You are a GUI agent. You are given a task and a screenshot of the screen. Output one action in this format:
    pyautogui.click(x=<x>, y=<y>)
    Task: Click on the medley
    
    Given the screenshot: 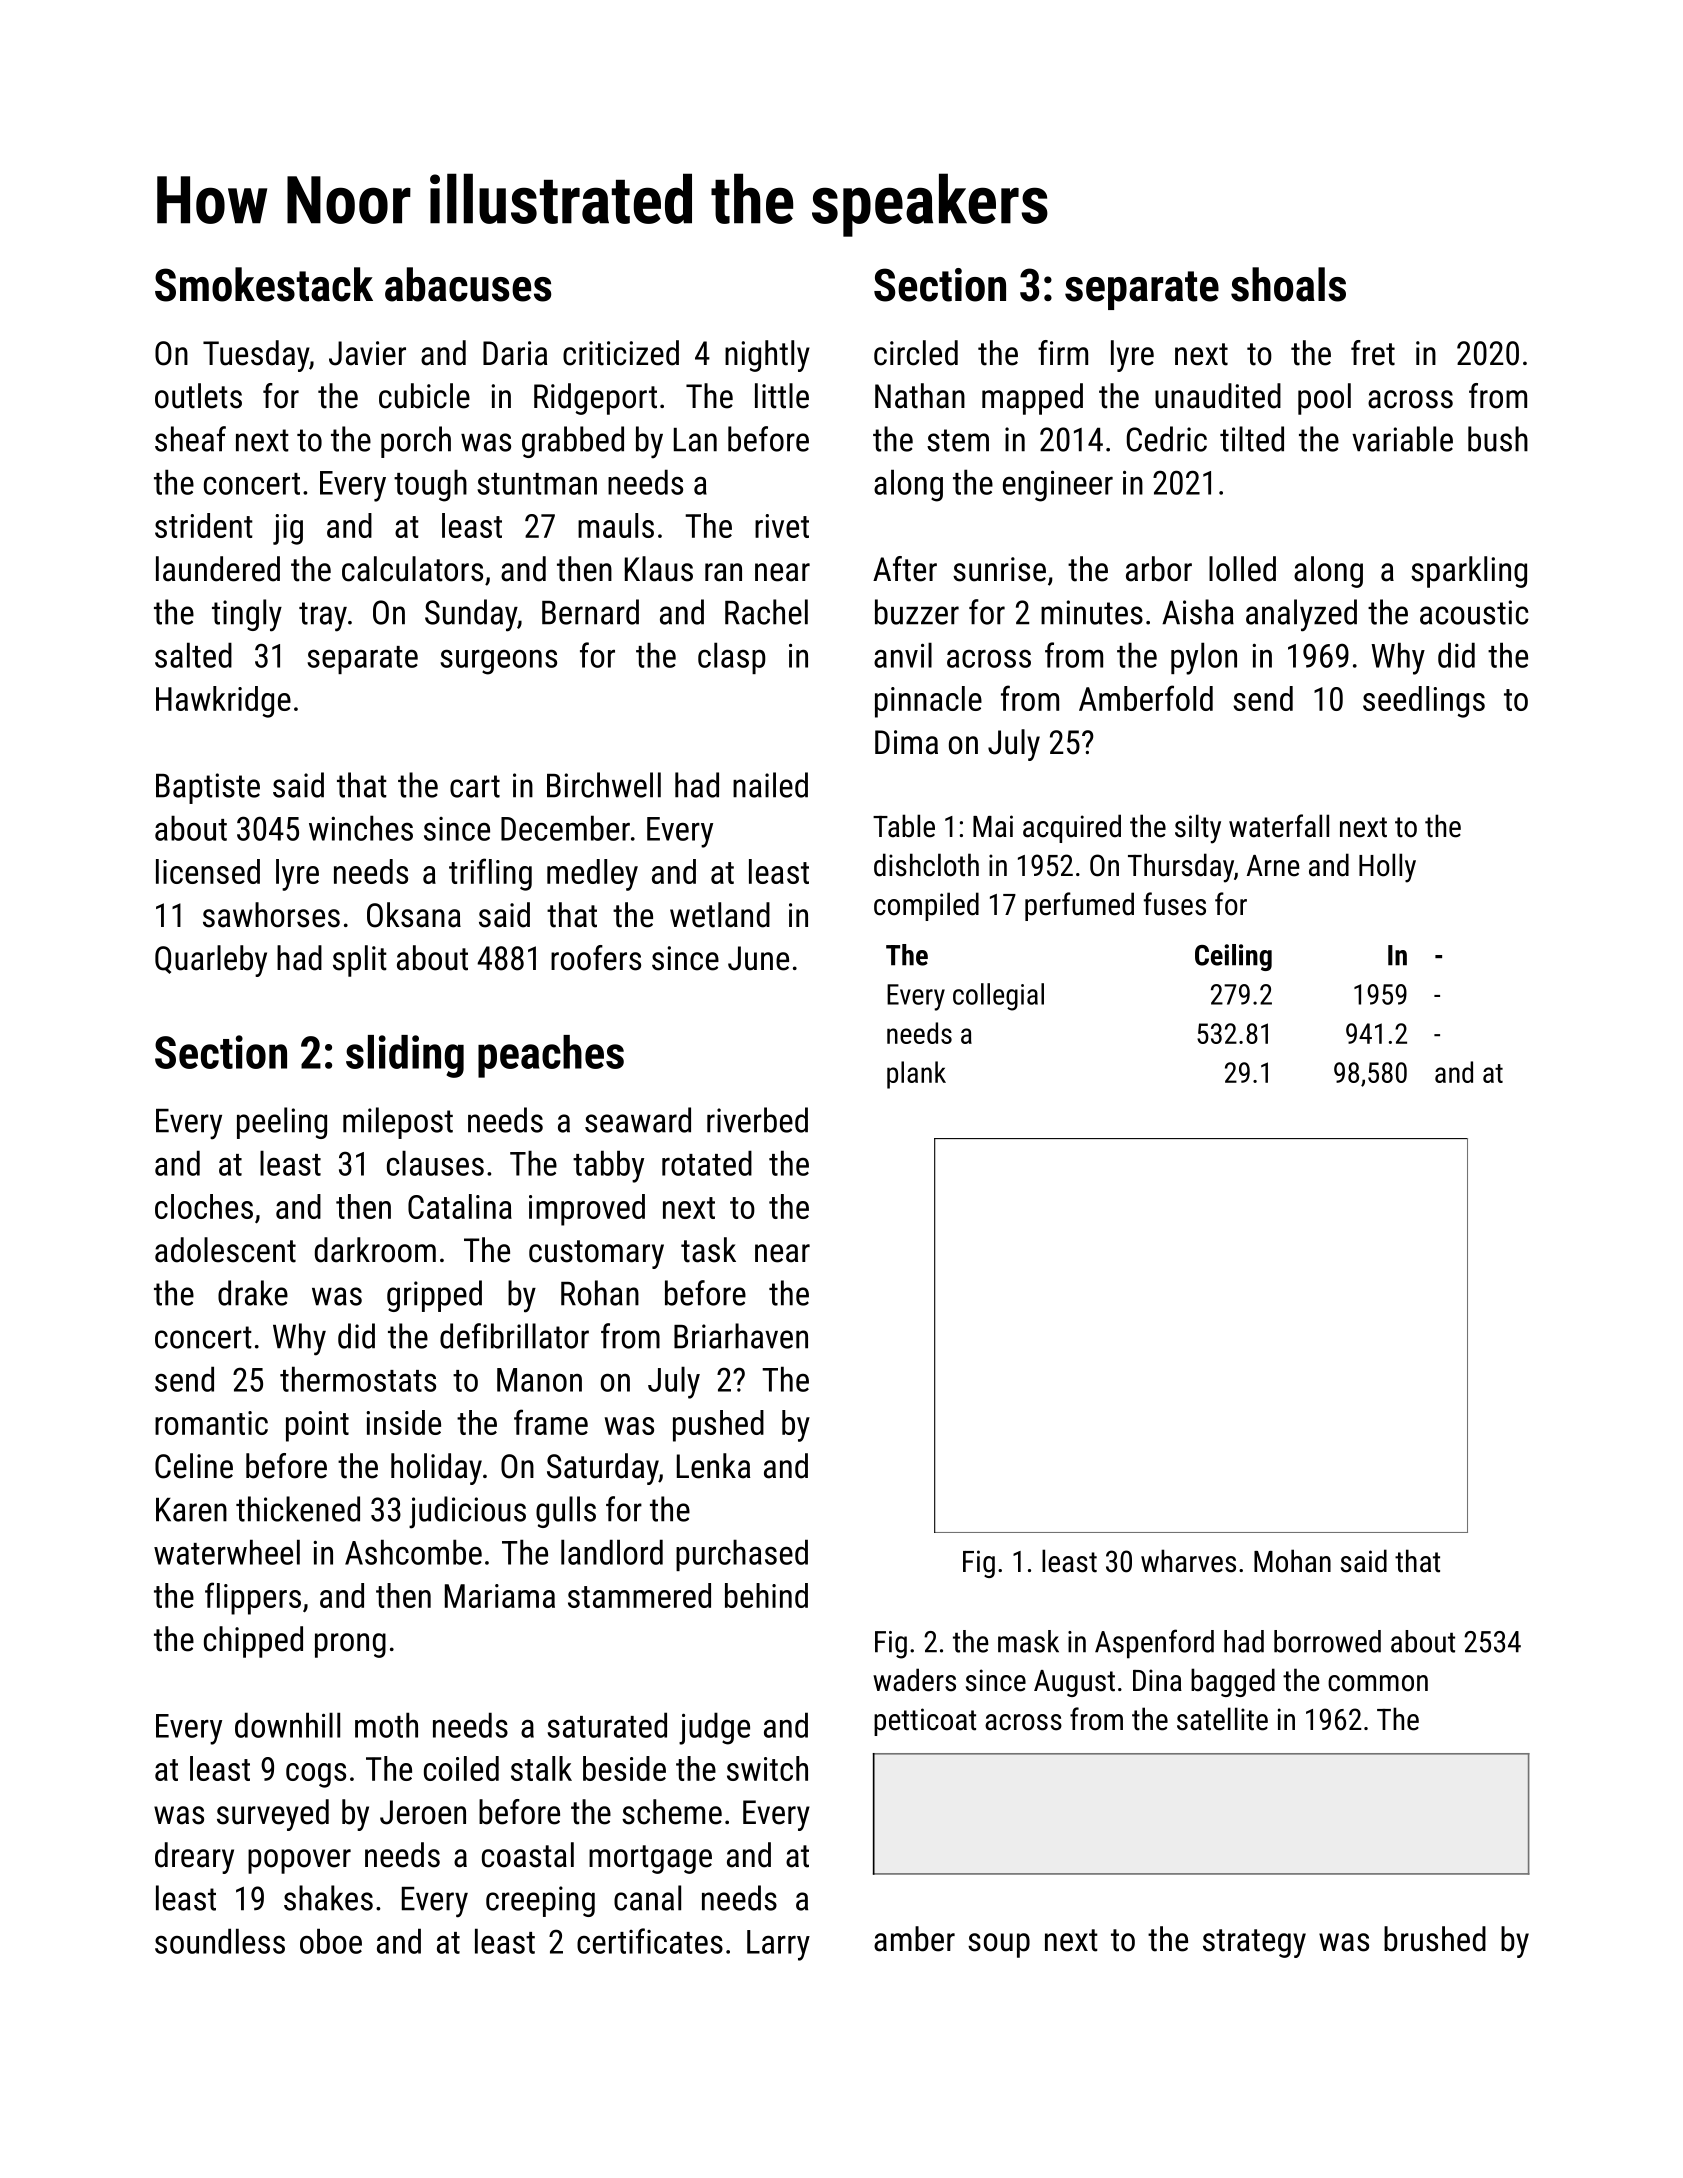 What is the action you would take?
    pyautogui.click(x=592, y=875)
